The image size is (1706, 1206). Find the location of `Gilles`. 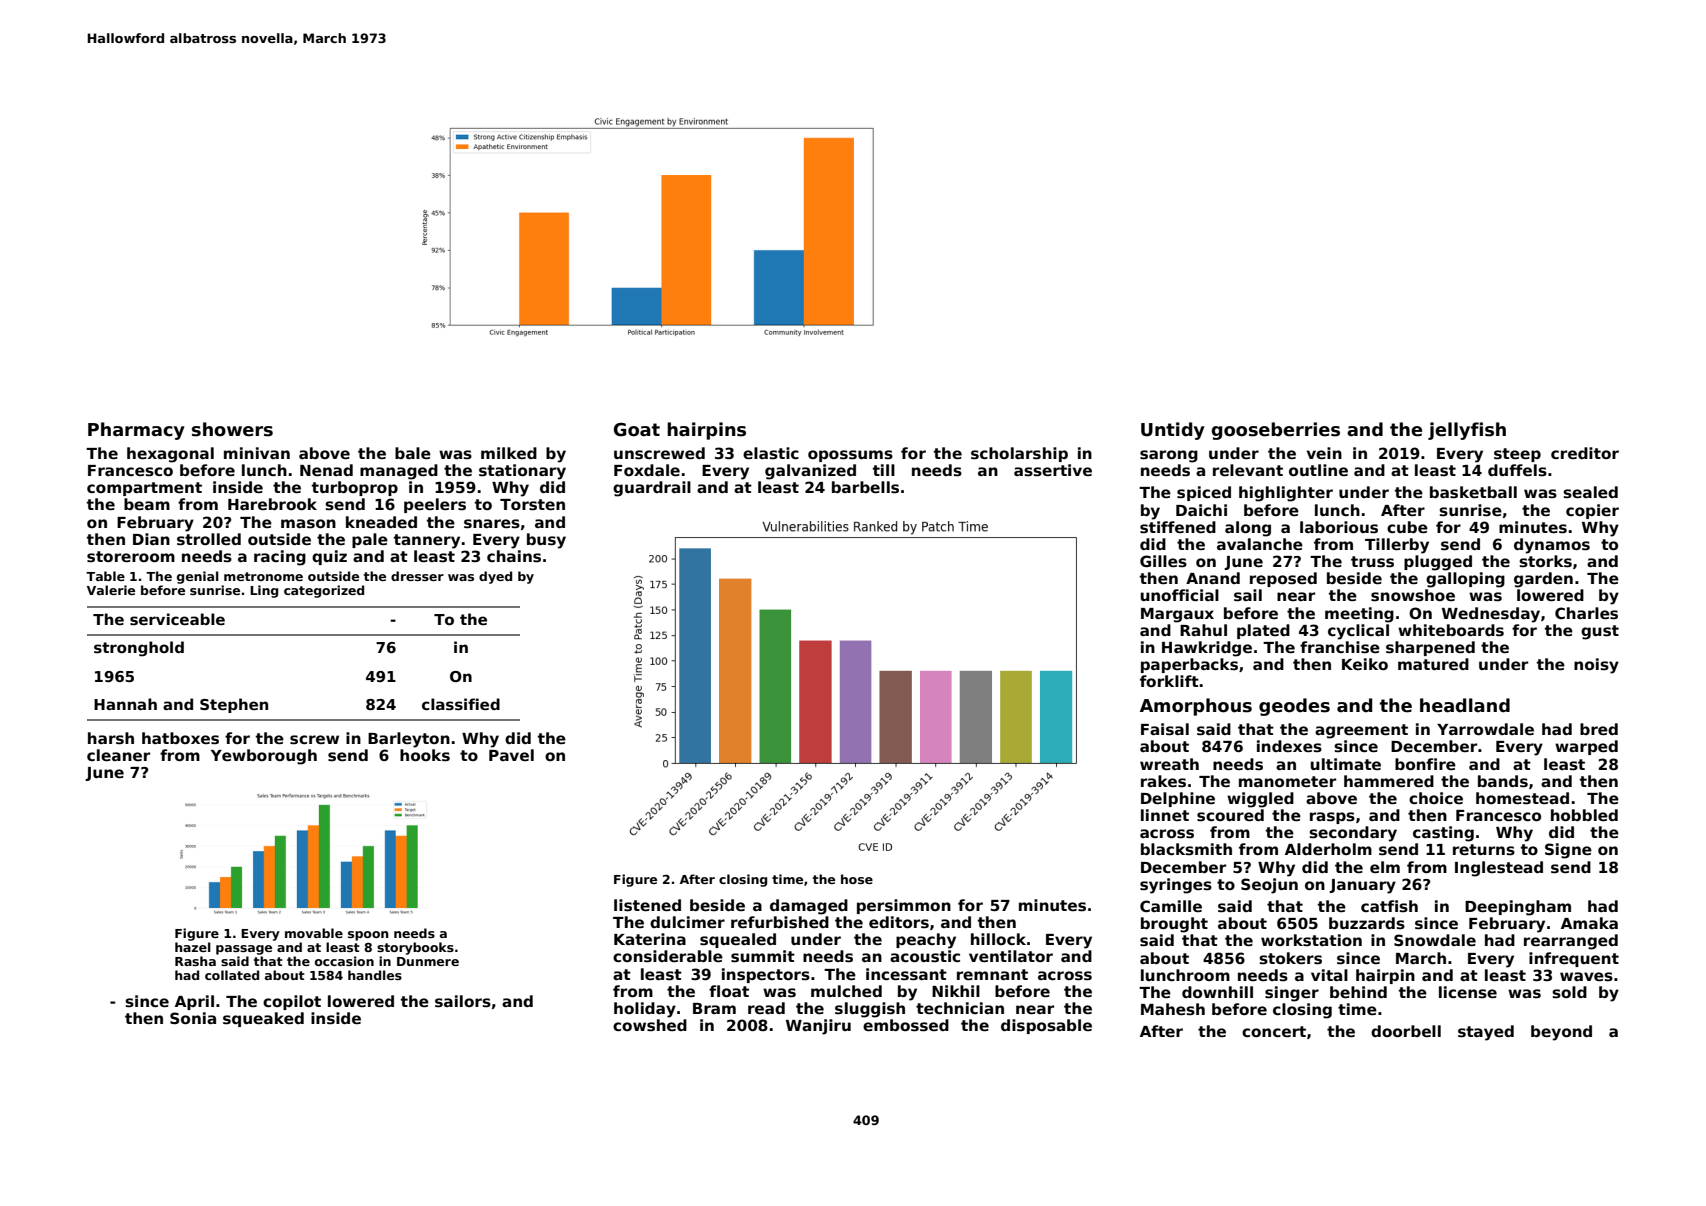

Gilles is located at coordinates (1163, 561).
